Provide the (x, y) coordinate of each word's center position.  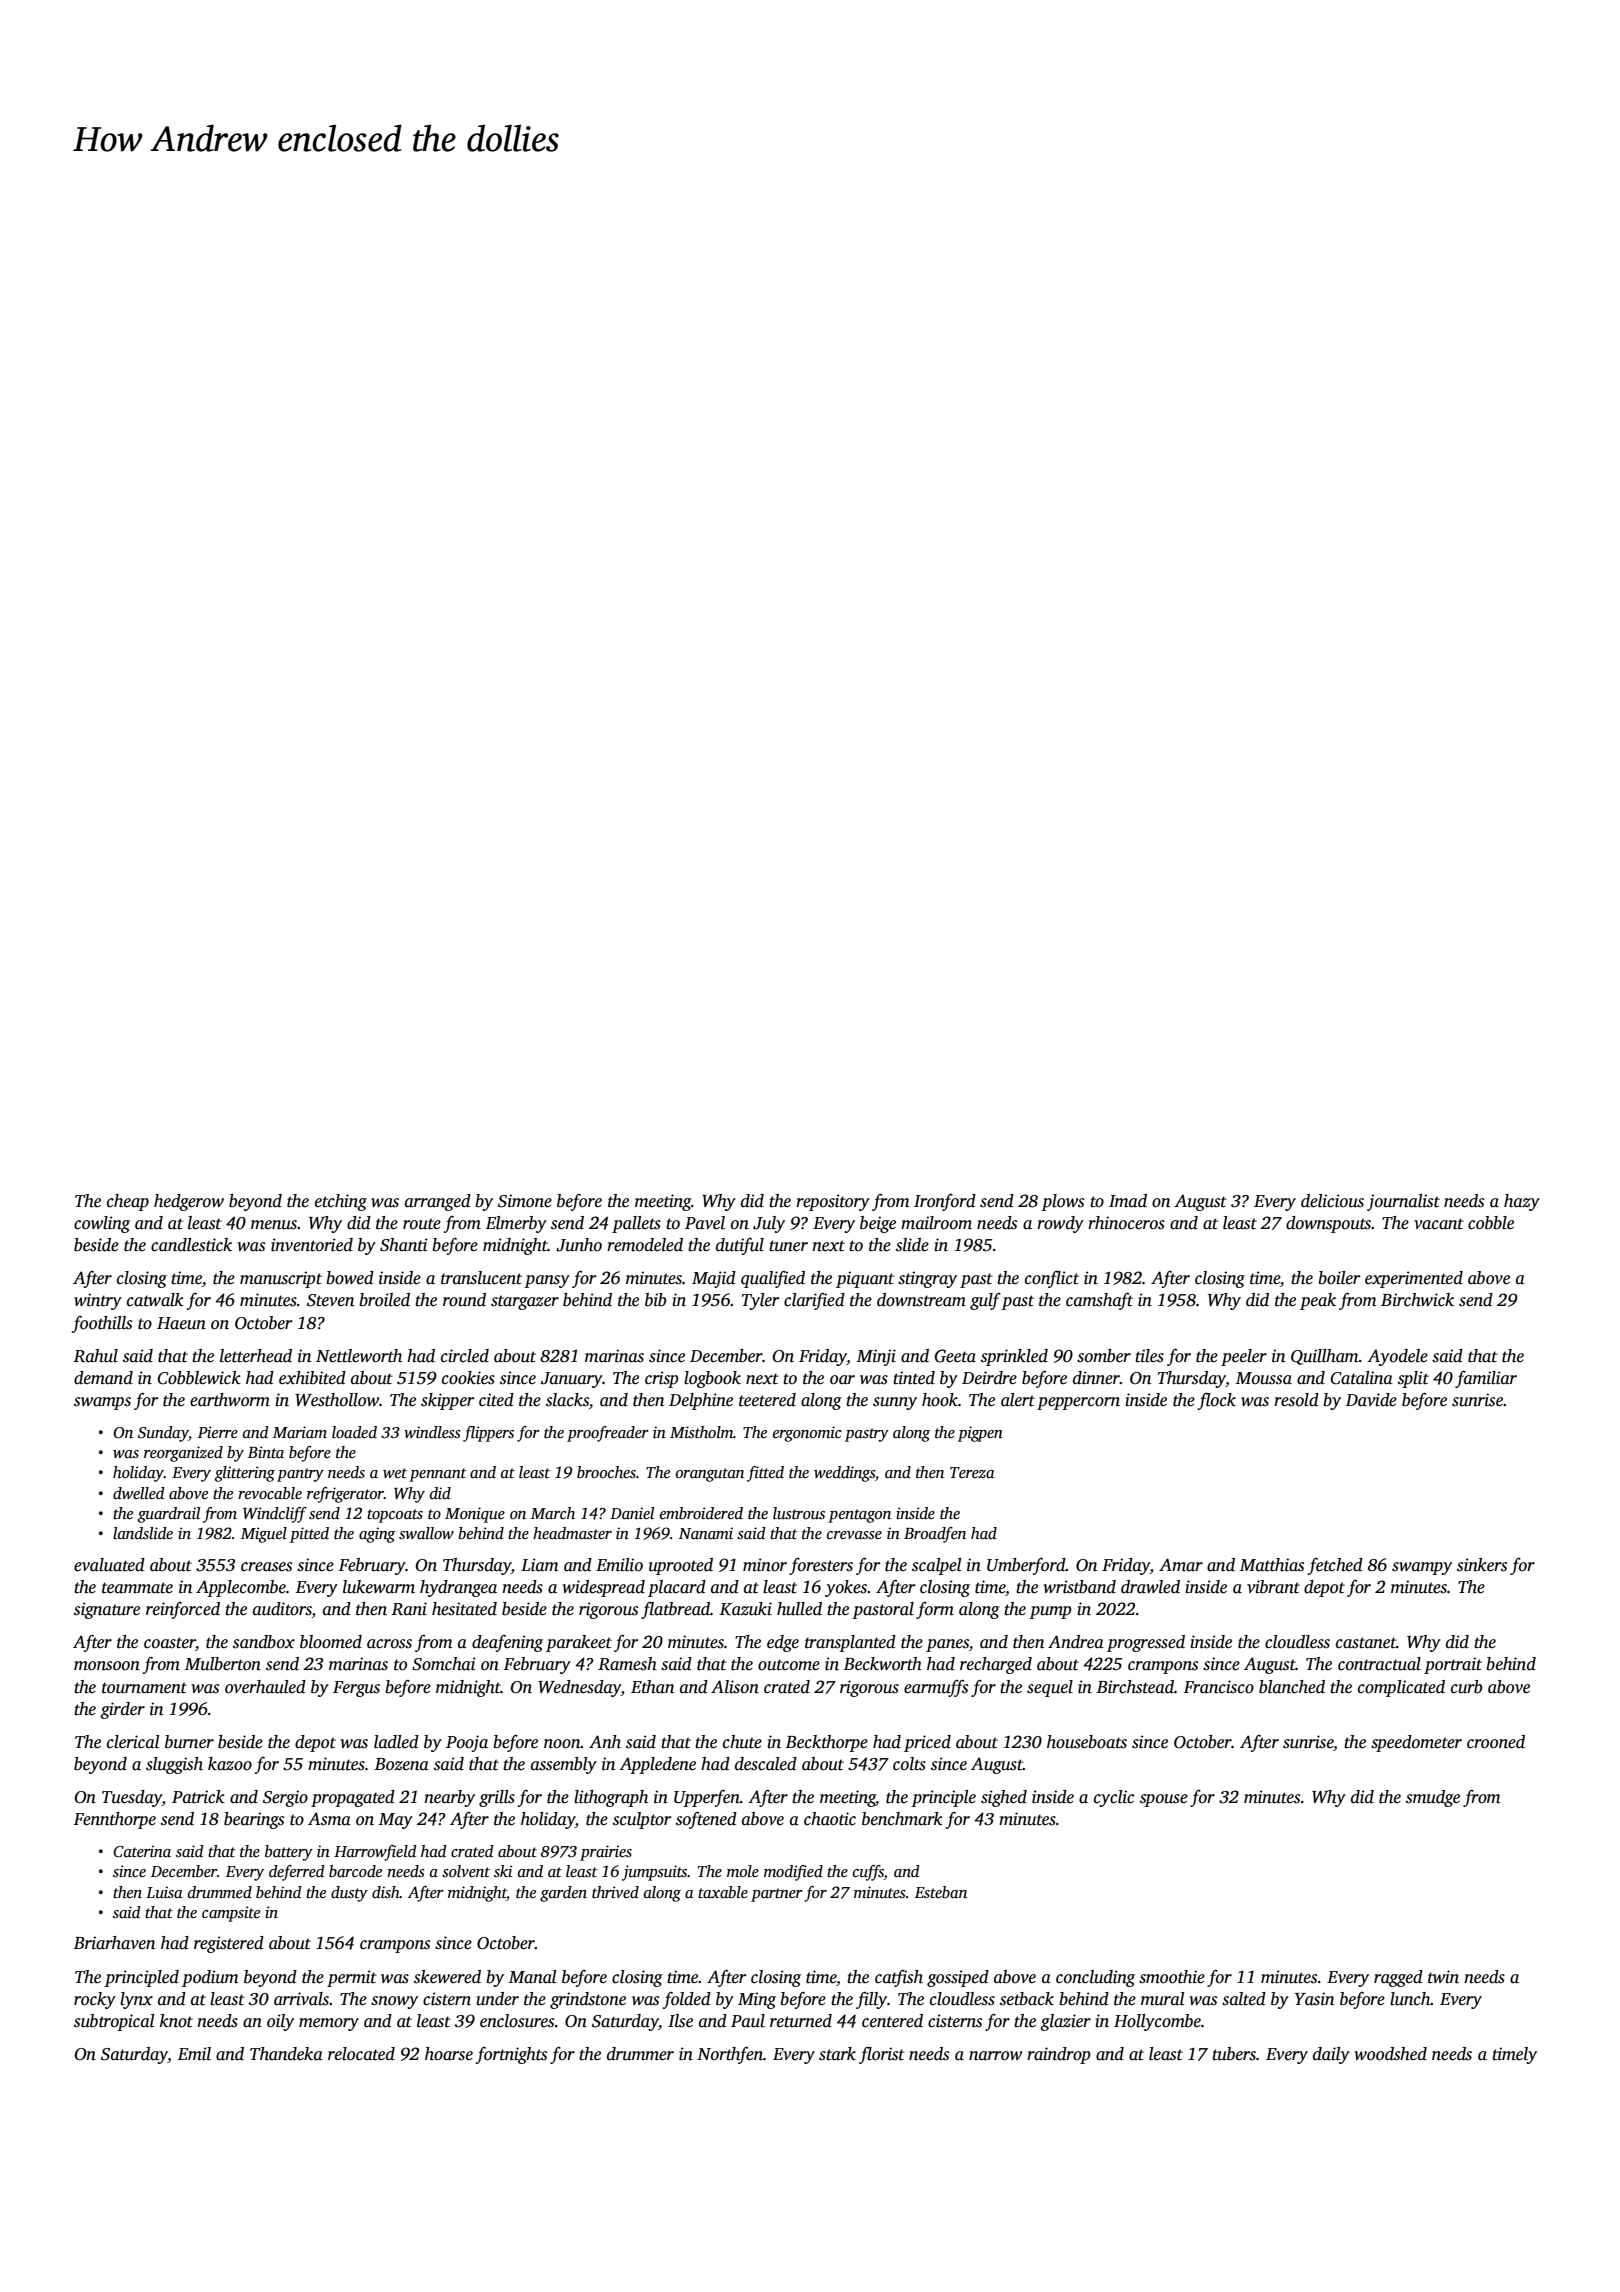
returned (801, 2021)
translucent (481, 1278)
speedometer (1416, 1743)
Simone (525, 1201)
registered (229, 1944)
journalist (1403, 1202)
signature (107, 1610)
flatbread (675, 1610)
